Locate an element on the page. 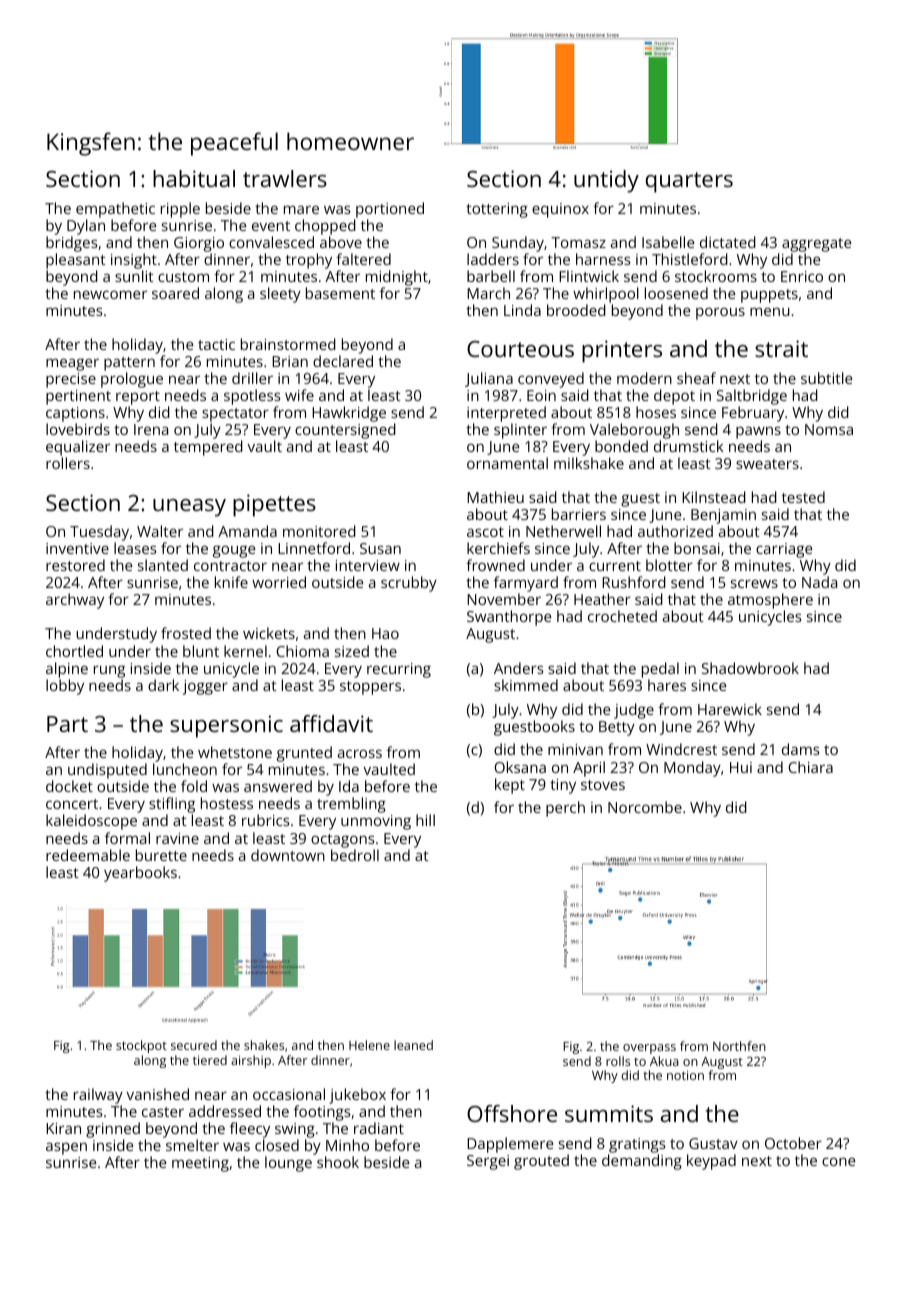 The image size is (908, 1316). Norcombe is located at coordinates (645, 807).
